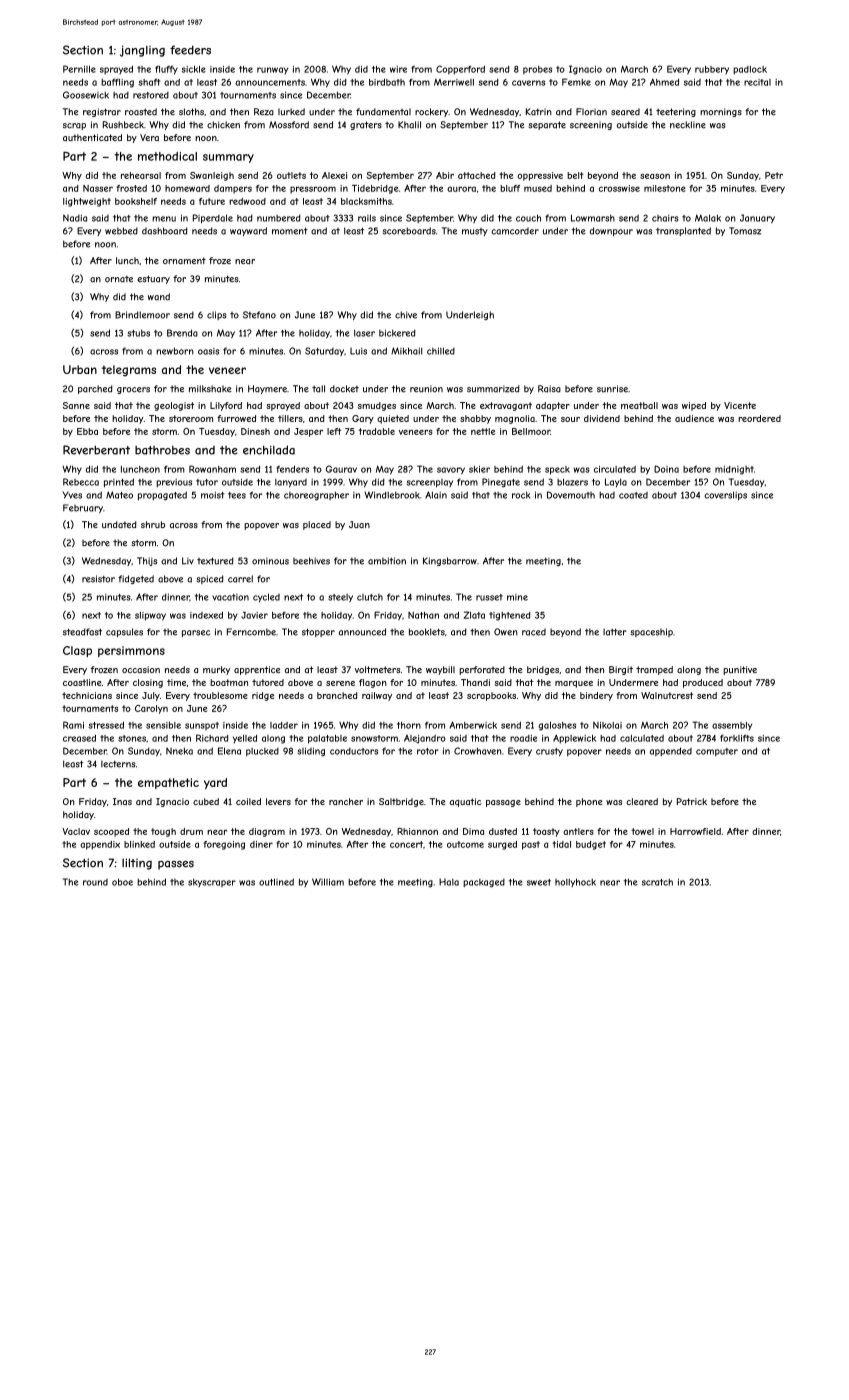 This screenshot has height=1400, width=849. Describe the element at coordinates (80, 369) in the screenshot. I see `Urban` at that location.
